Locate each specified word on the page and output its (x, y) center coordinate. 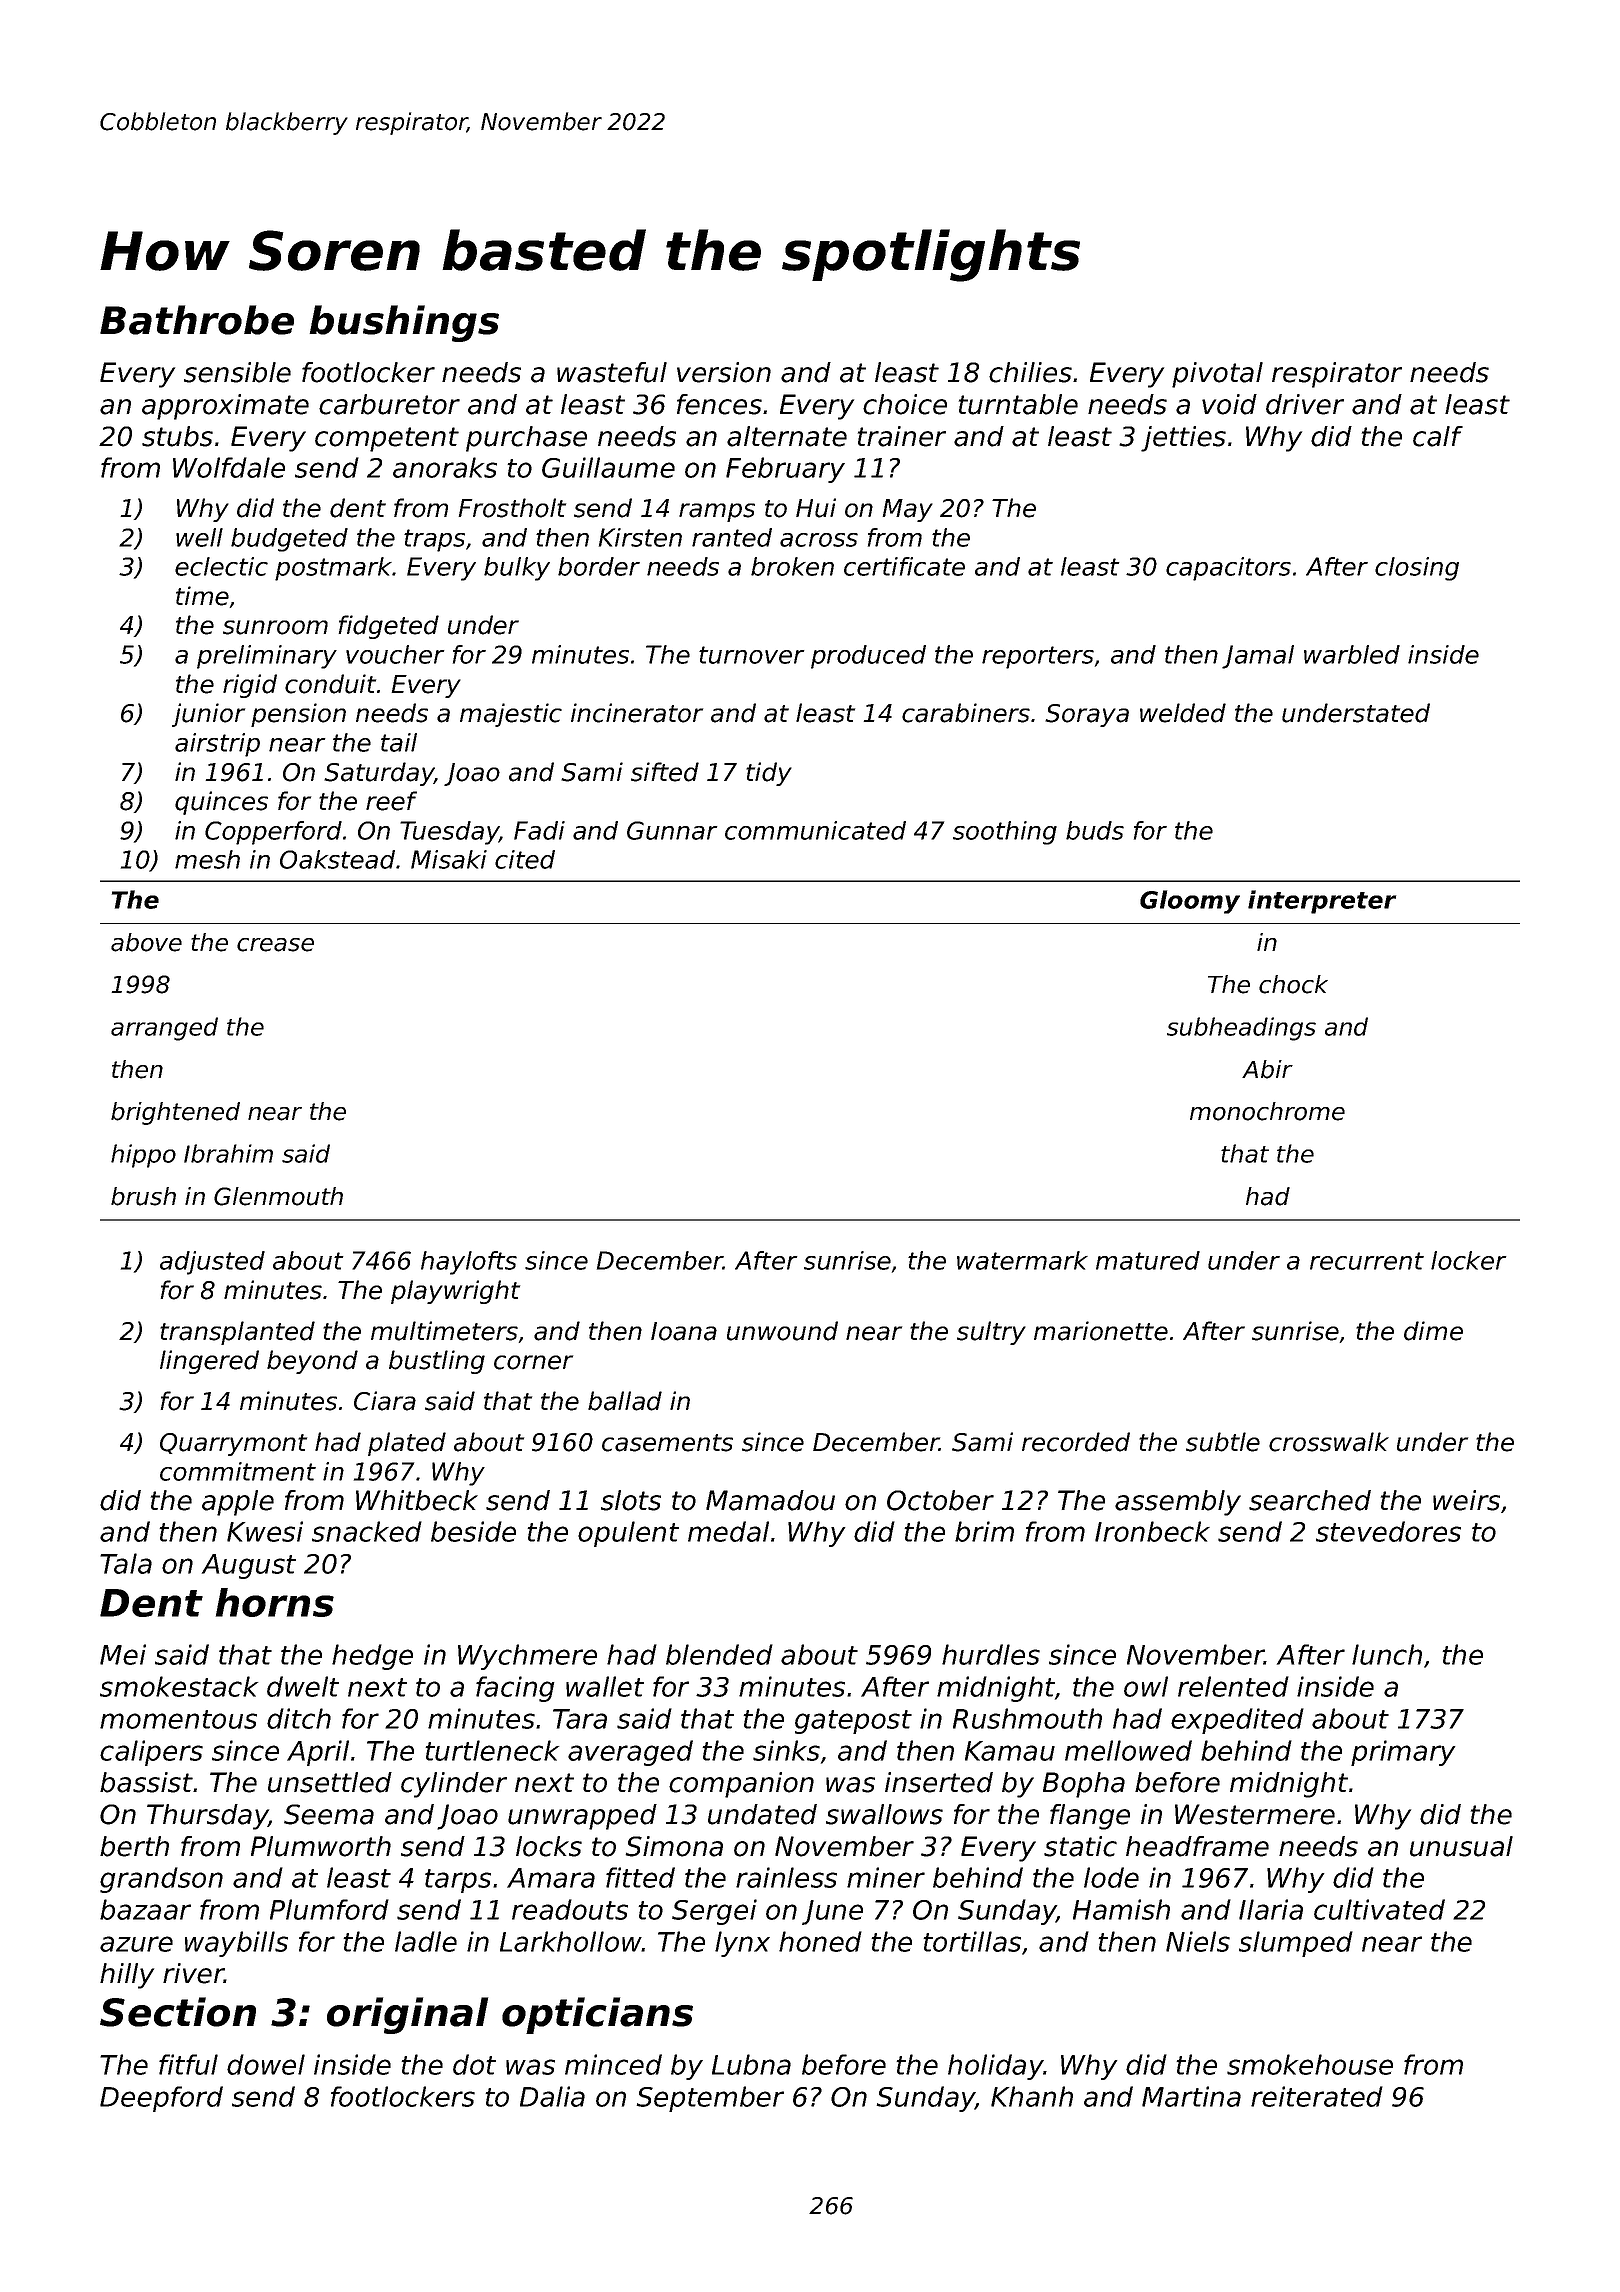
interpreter (1322, 902)
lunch (1387, 1654)
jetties (1183, 439)
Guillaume (608, 467)
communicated (815, 830)
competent (387, 439)
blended (719, 1654)
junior (208, 715)
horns (275, 1602)
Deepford (161, 2099)
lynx (742, 1944)
